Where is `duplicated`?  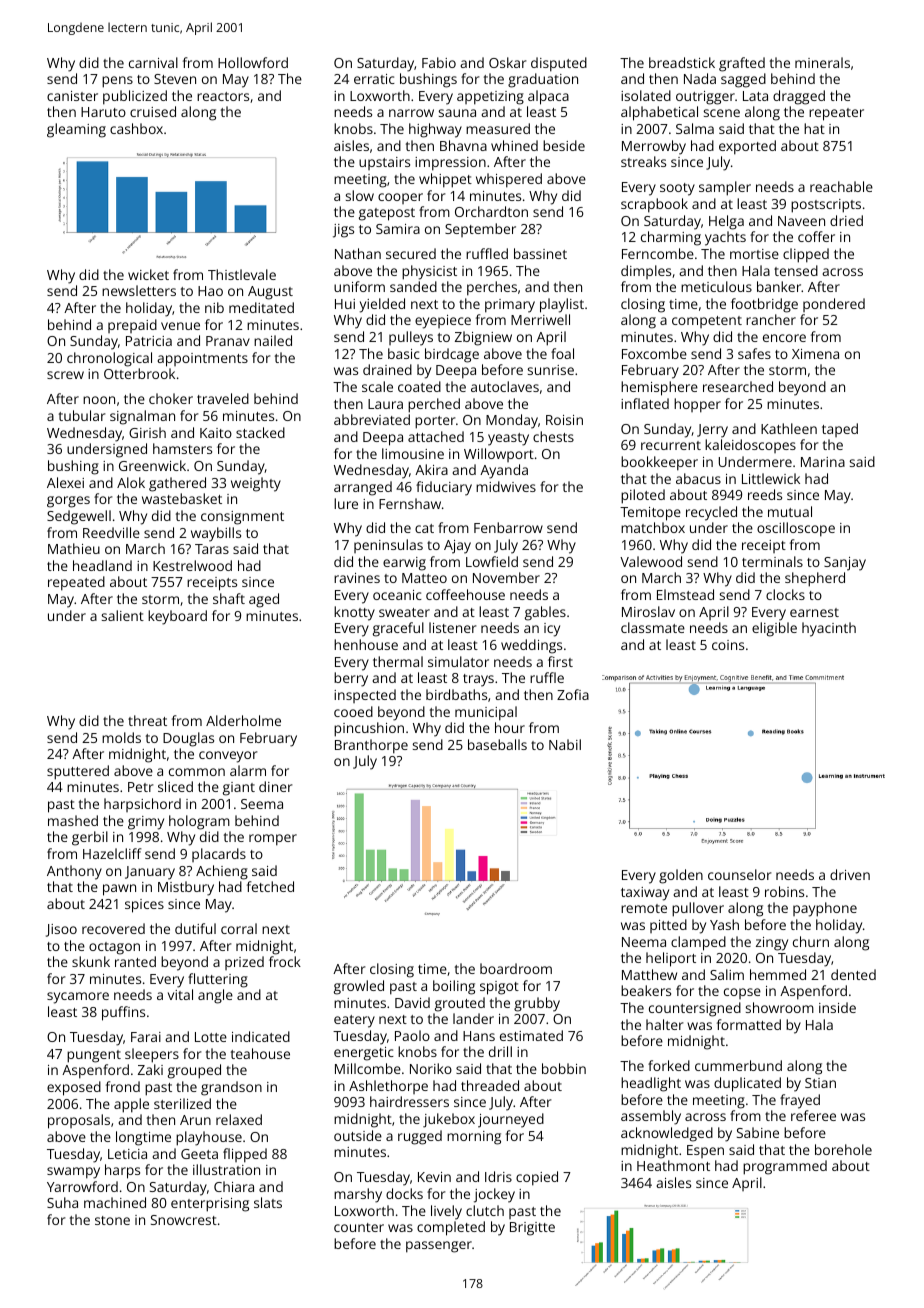
duplicated is located at coordinates (747, 1084).
